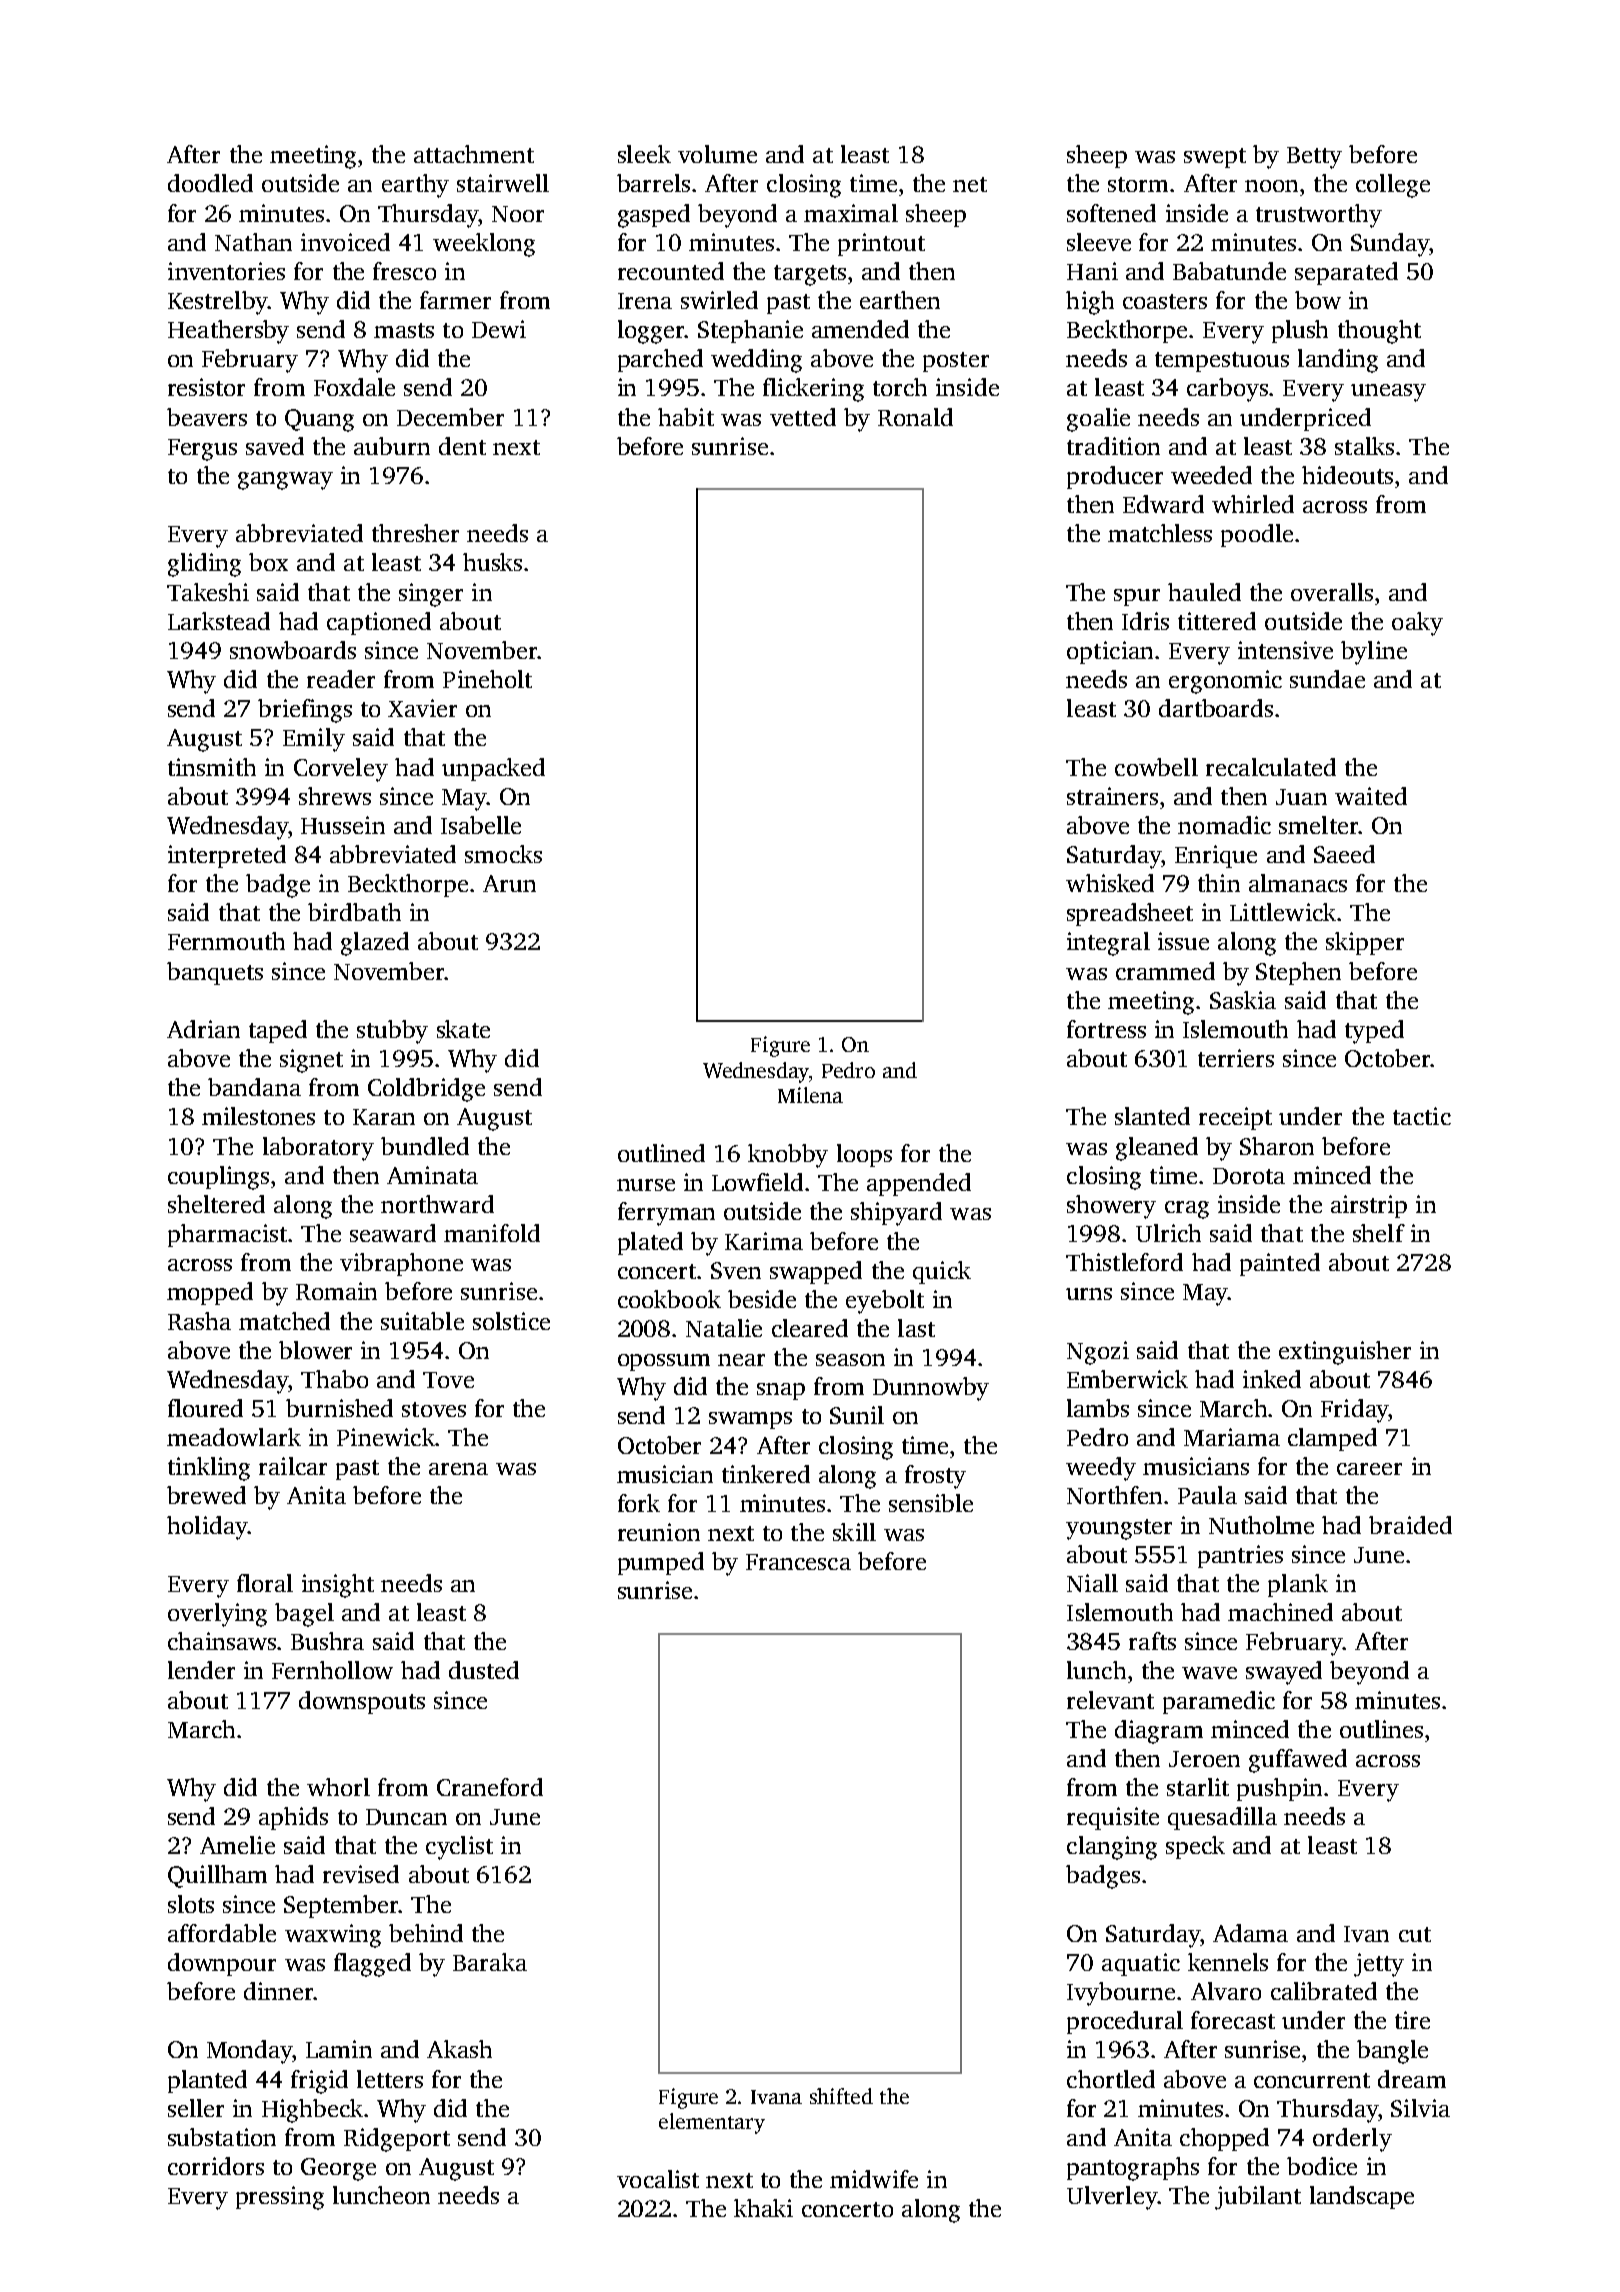  I want to click on logger, so click(651, 332).
